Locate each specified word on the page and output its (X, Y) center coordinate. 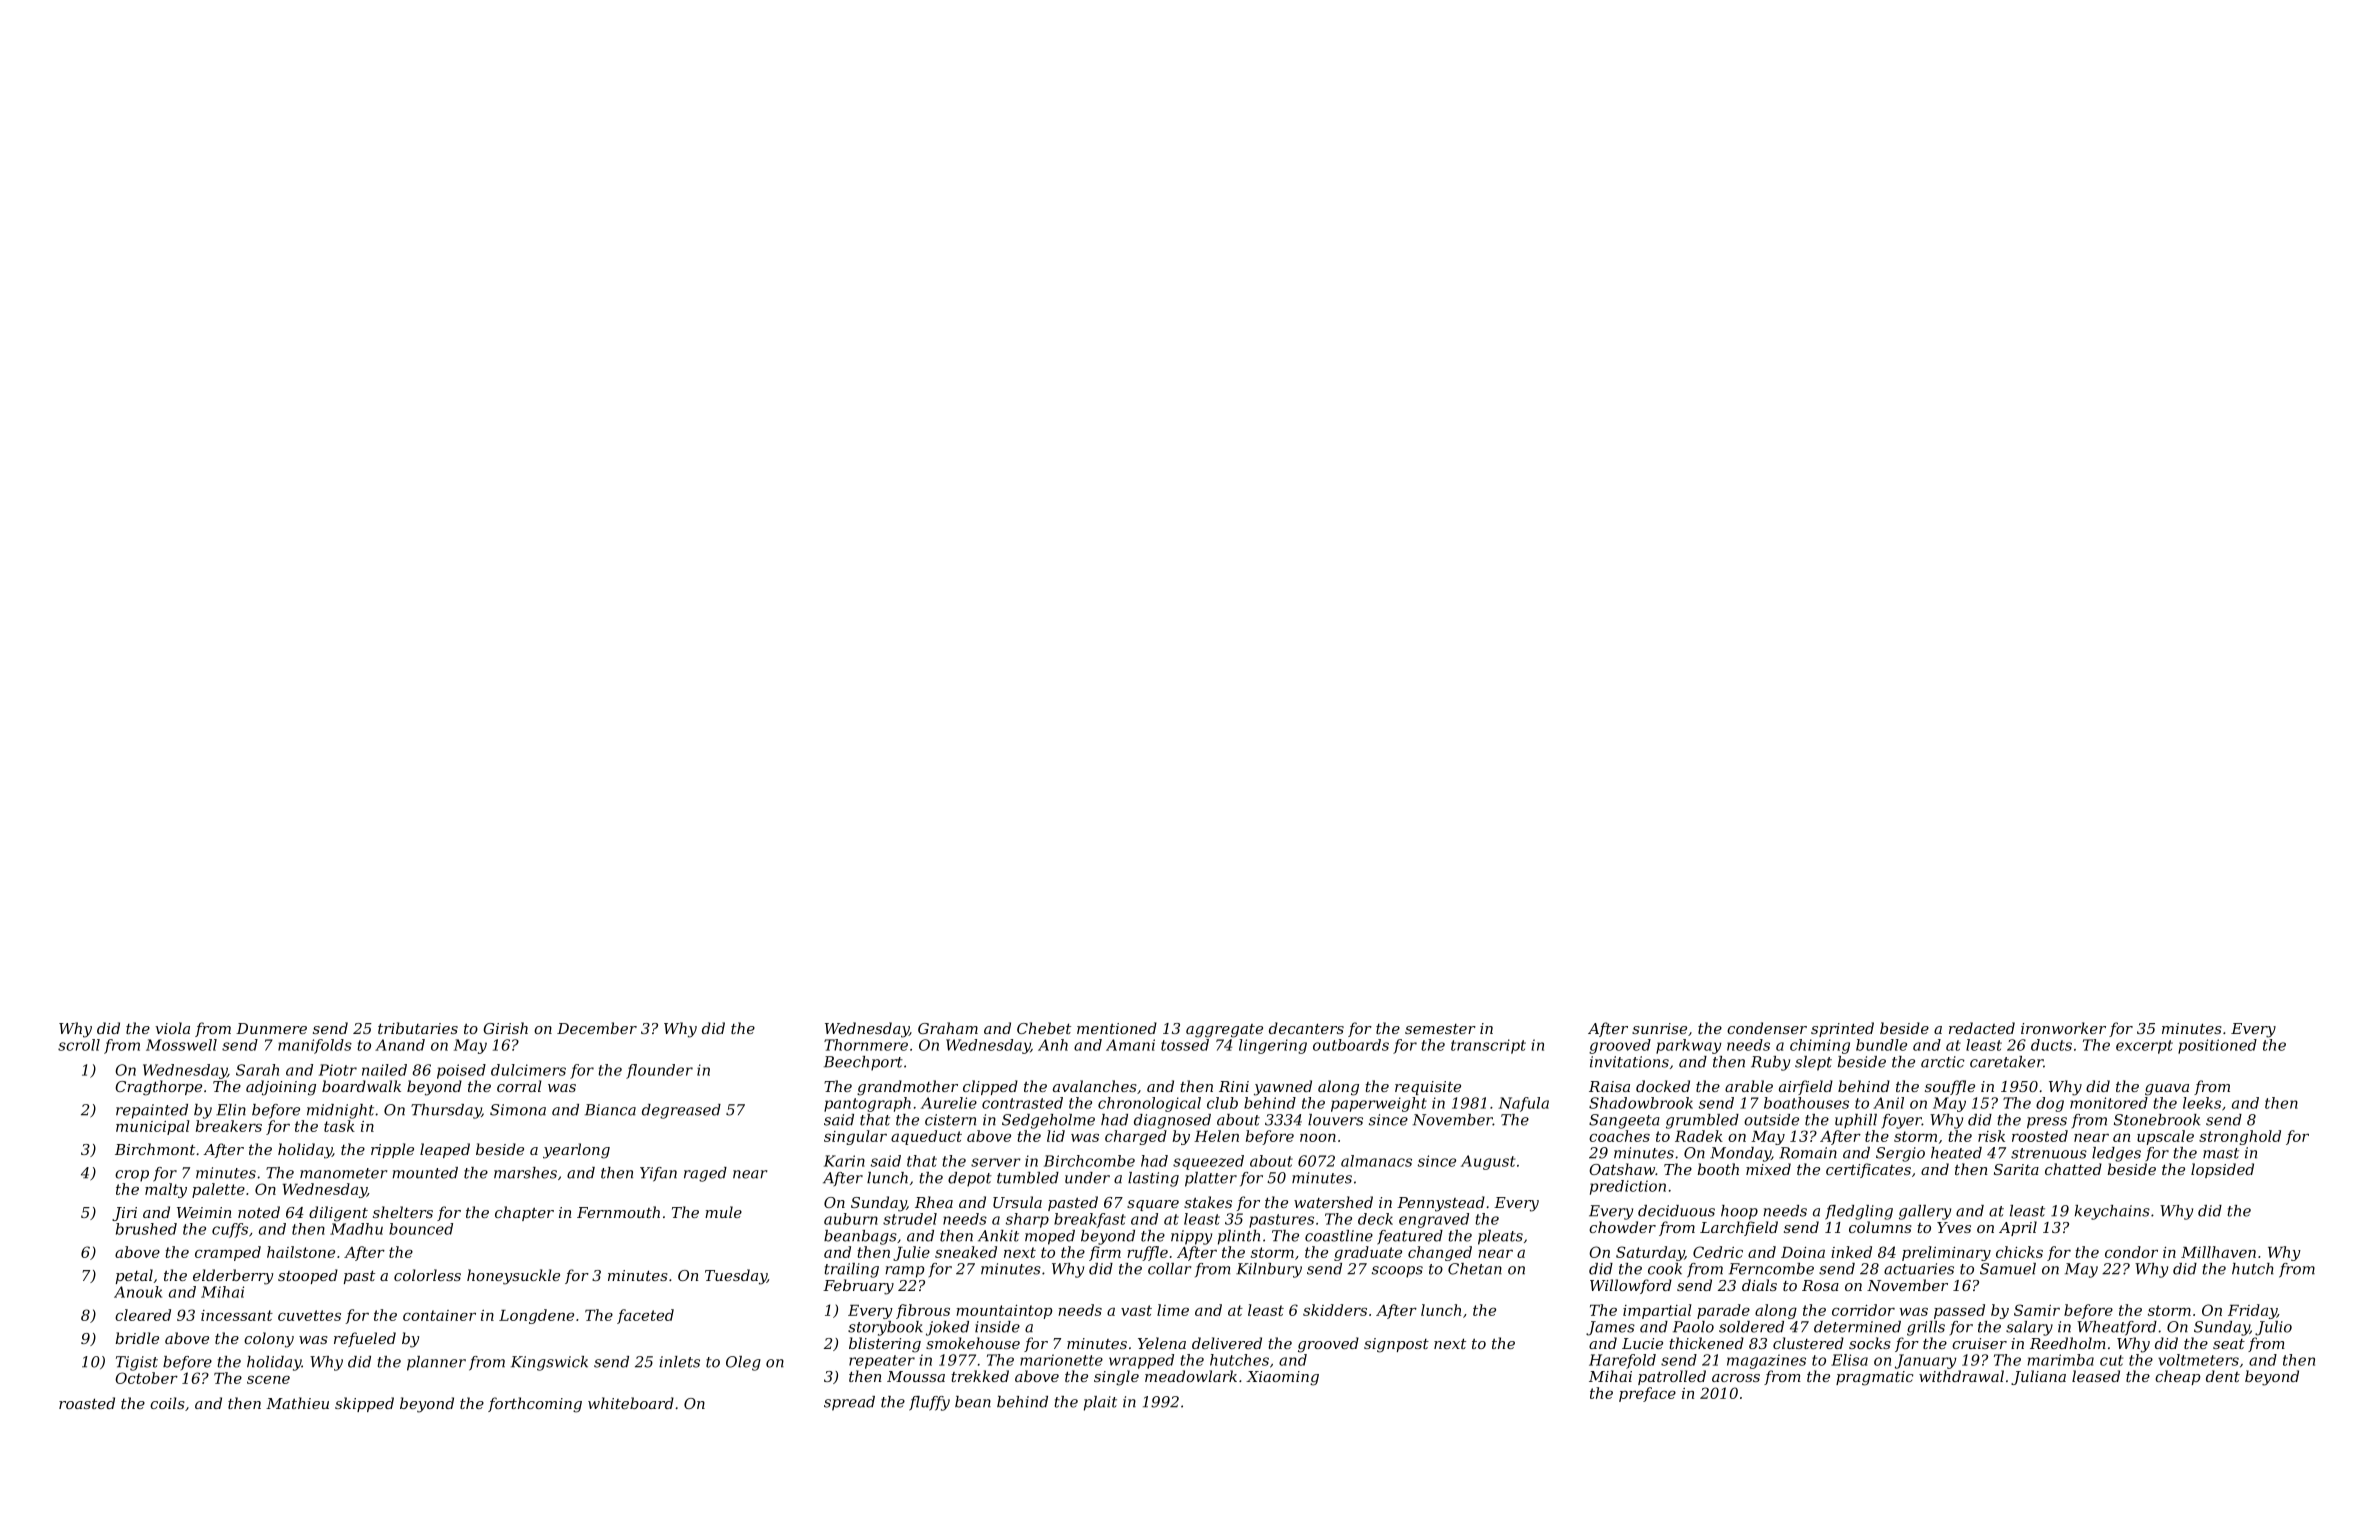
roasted (87, 1403)
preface (1647, 1394)
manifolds (315, 1046)
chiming (1820, 1046)
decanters (1306, 1028)
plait (1100, 1403)
